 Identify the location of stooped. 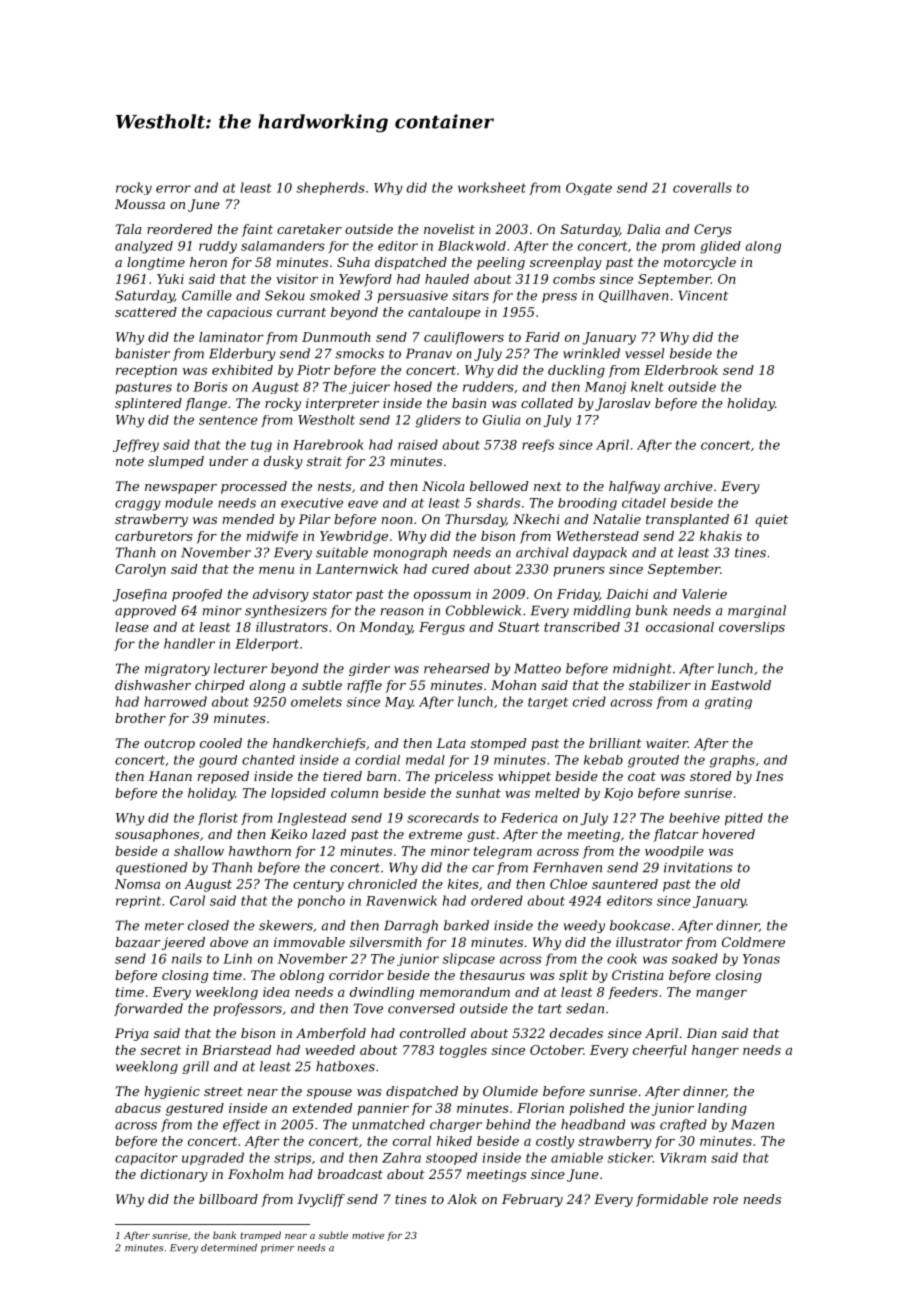
(451, 1158).
